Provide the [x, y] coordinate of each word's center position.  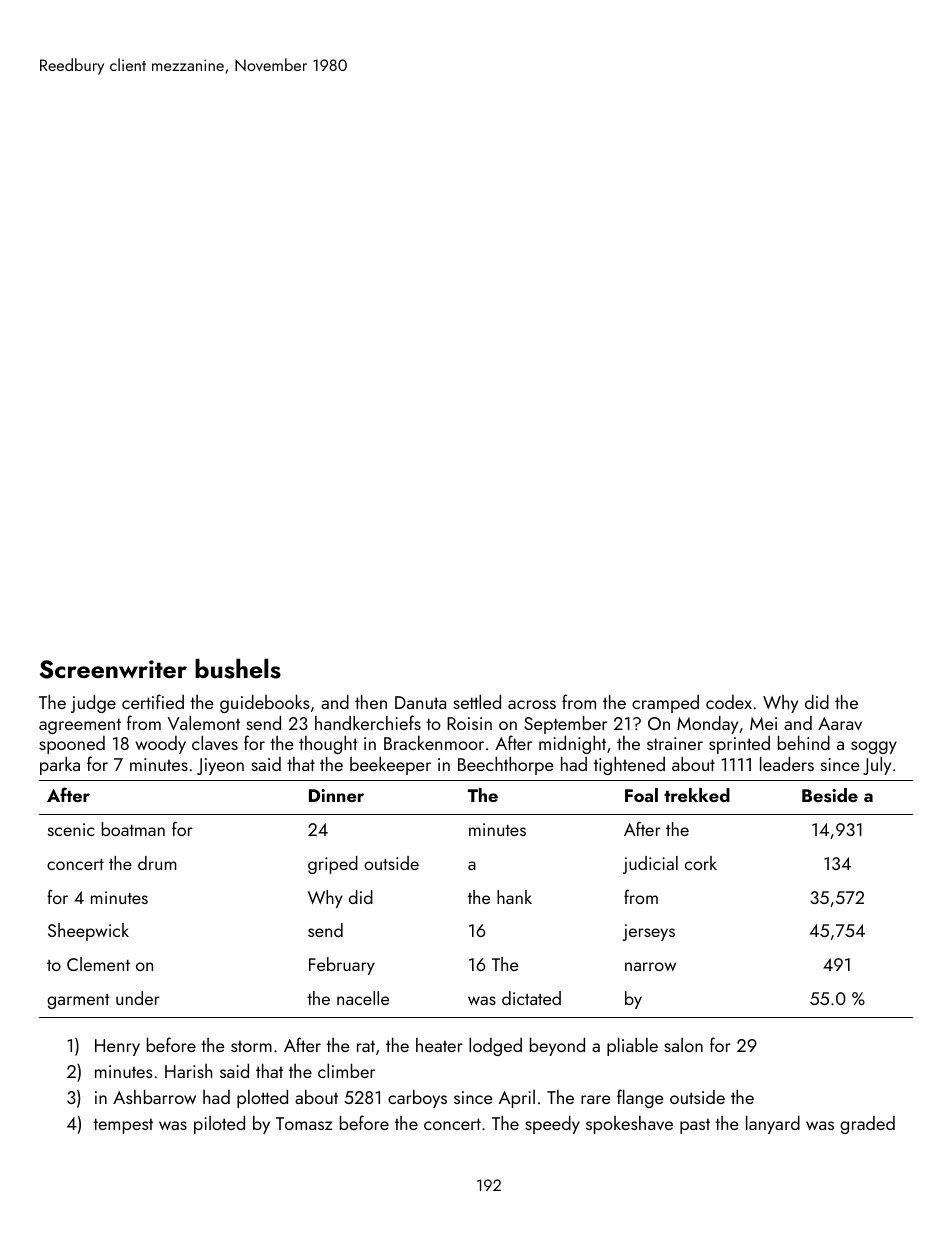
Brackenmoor [434, 742]
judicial [650, 865]
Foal [641, 795]
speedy [552, 1124]
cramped [665, 703]
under [138, 998]
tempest [123, 1126]
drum [157, 863]
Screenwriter [113, 669]
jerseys [649, 932]
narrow [650, 966]
